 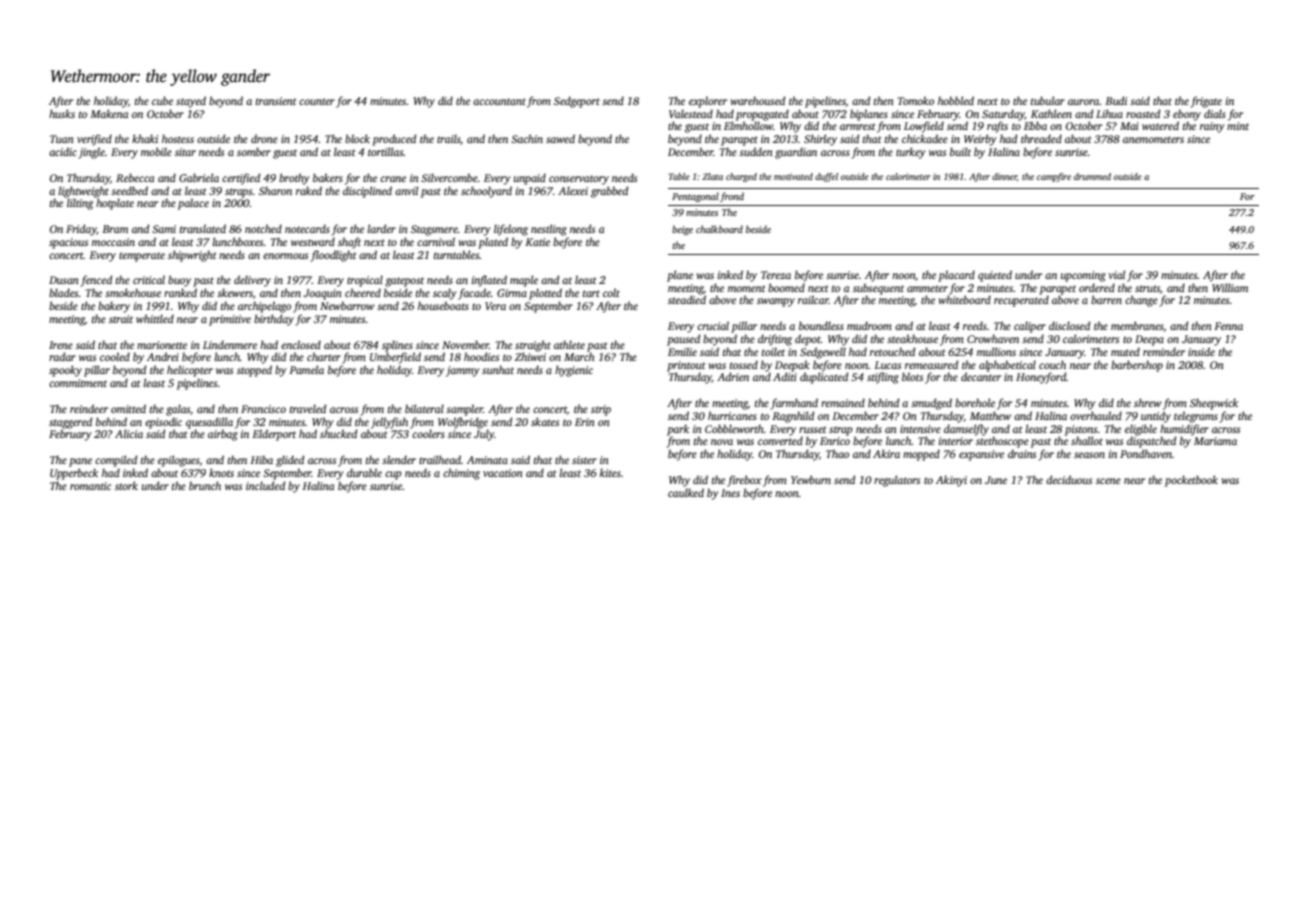 I want to click on explorer, so click(x=708, y=102).
